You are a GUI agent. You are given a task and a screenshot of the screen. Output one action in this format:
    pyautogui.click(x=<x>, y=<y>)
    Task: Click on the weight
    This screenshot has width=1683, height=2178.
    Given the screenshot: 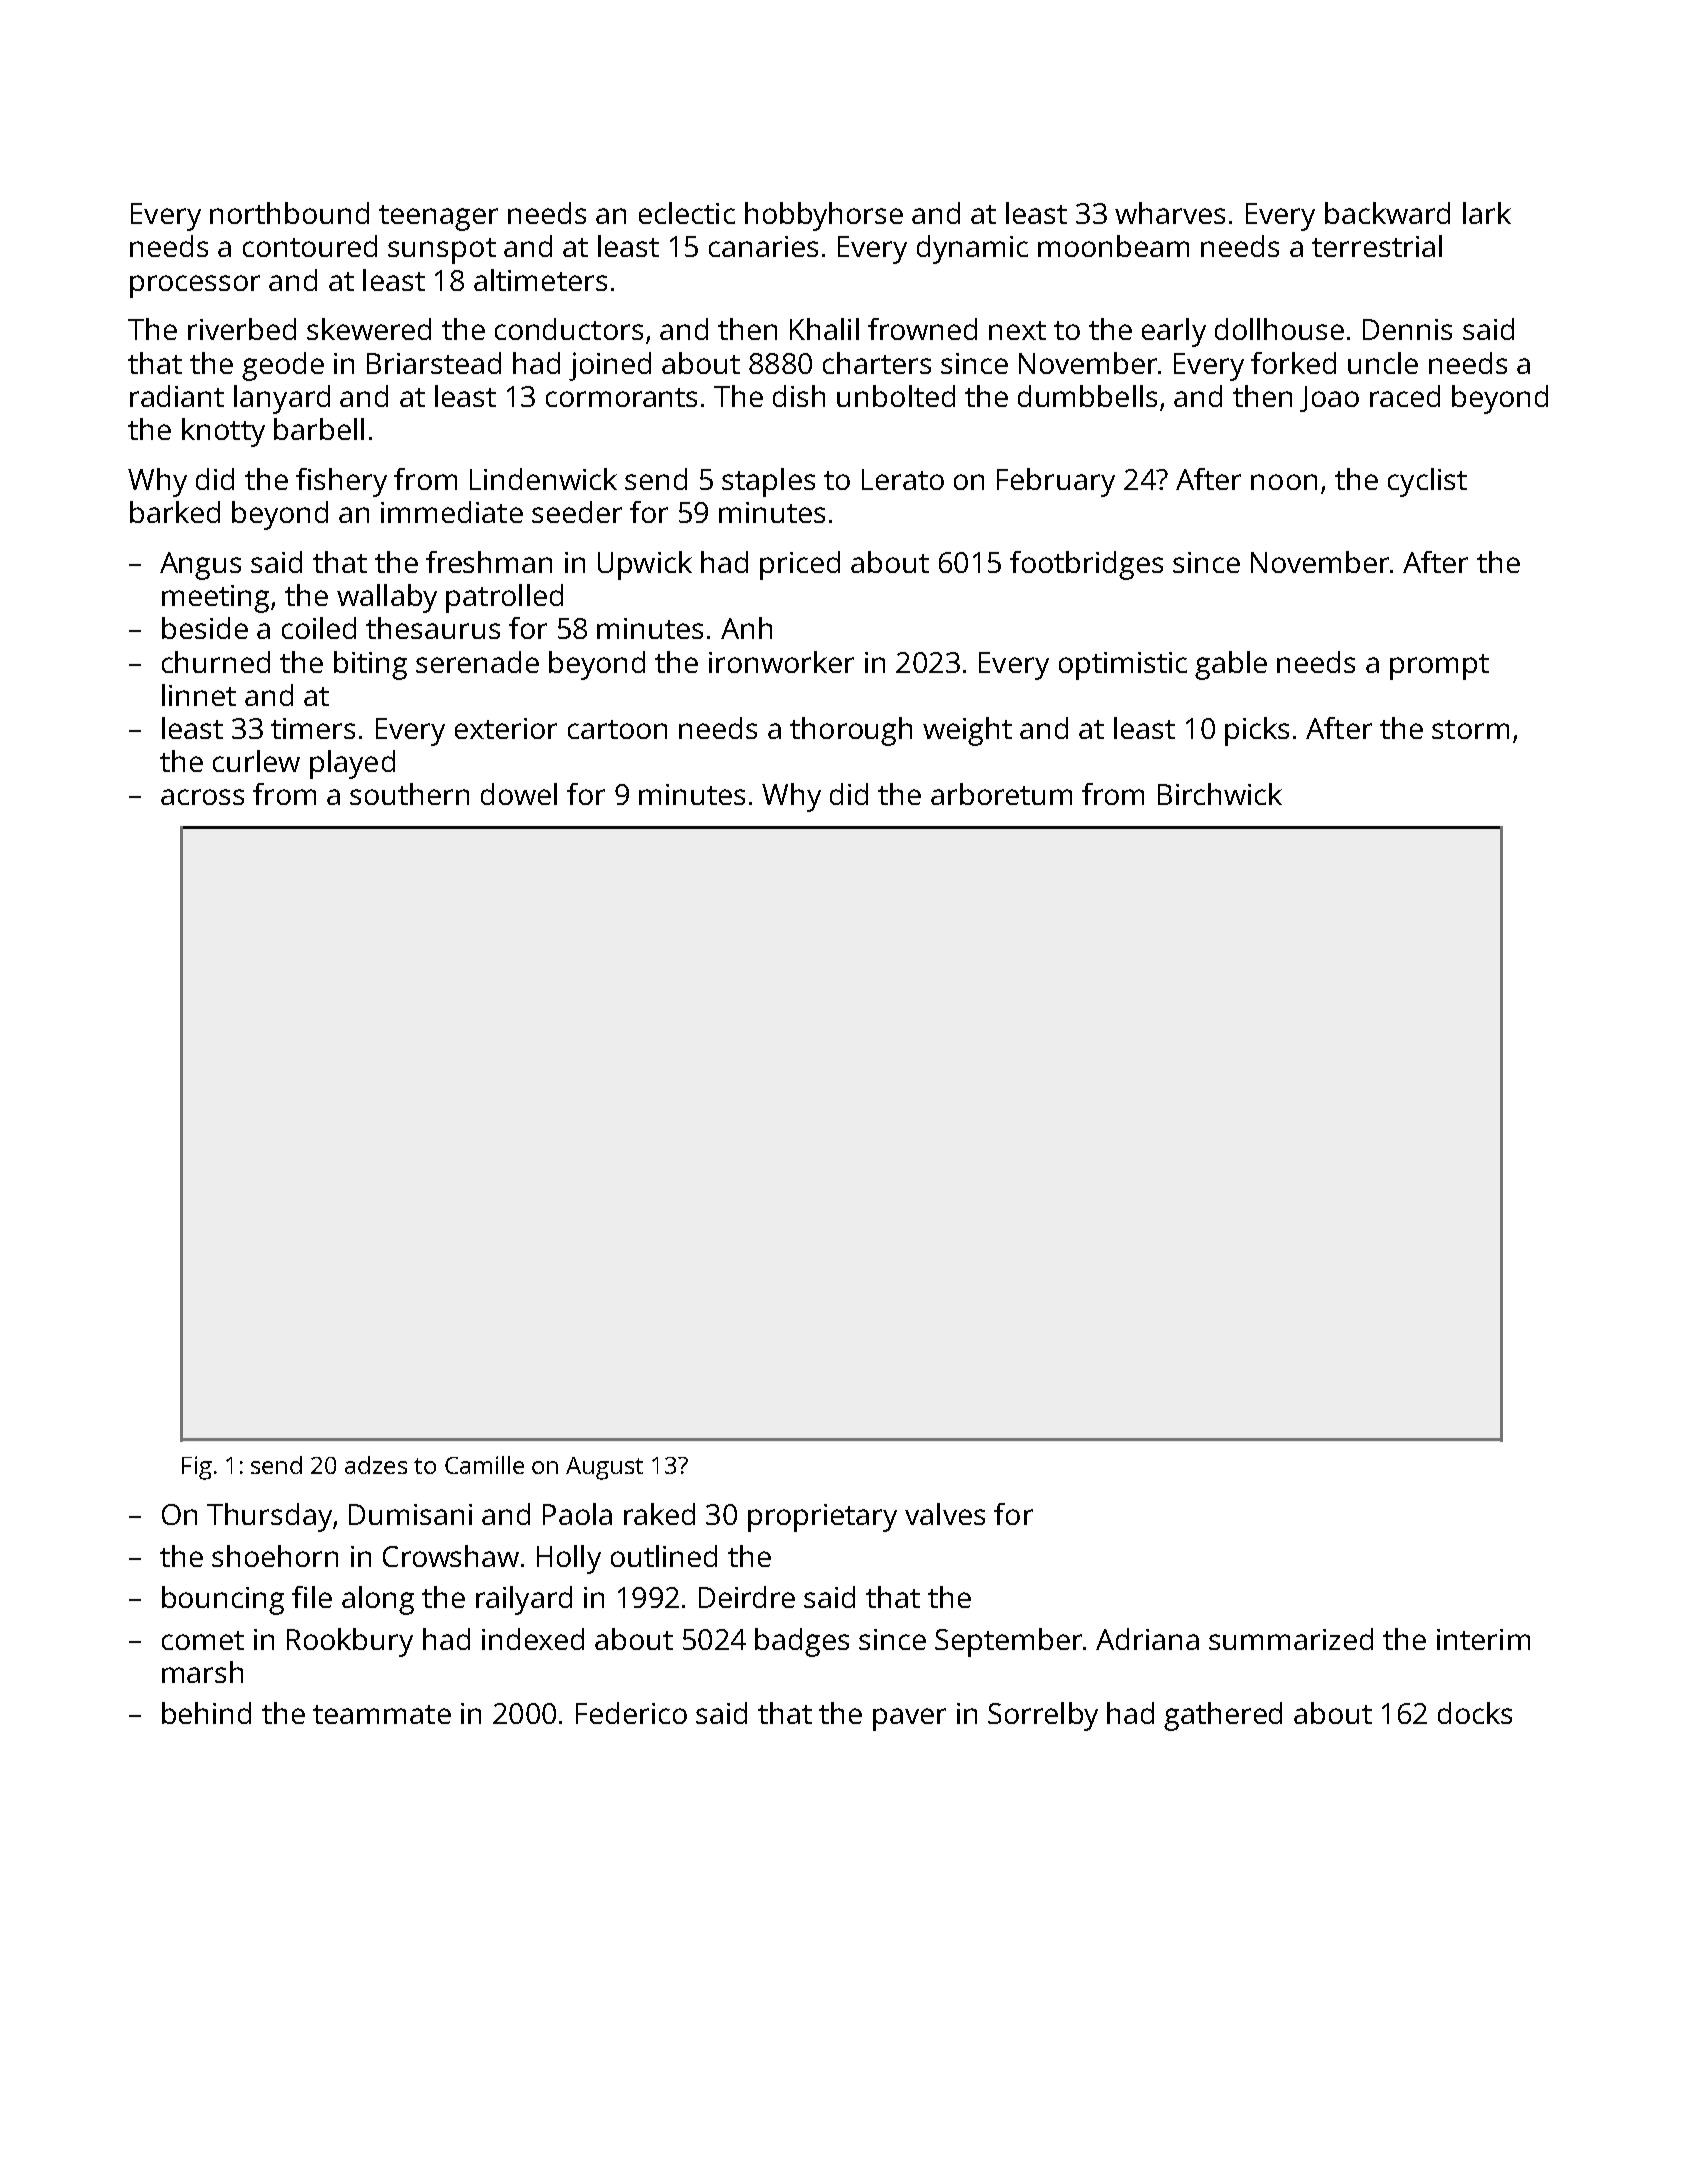 What is the action you would take?
    pyautogui.click(x=967, y=731)
